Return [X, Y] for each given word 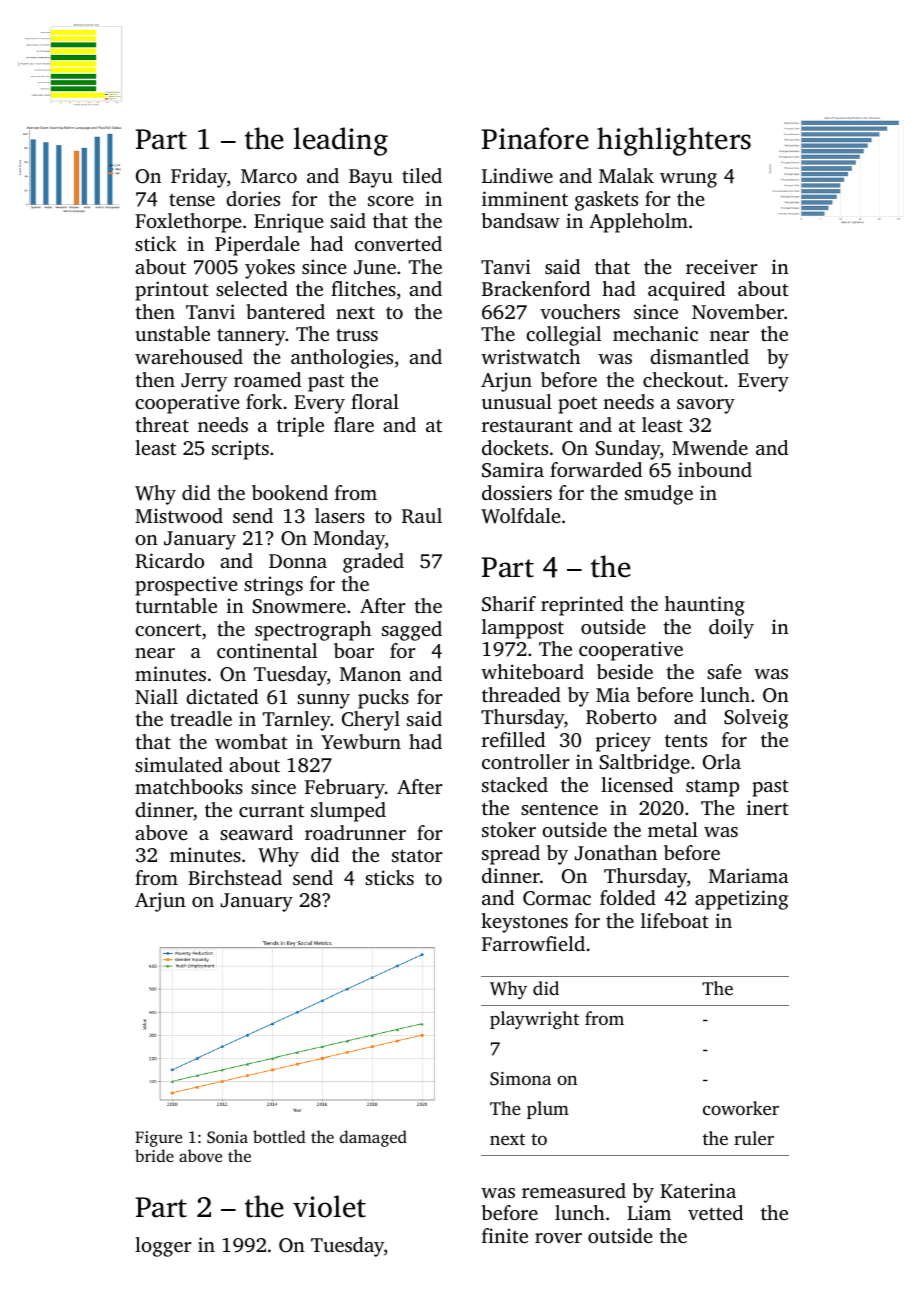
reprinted [582, 606]
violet [329, 1206]
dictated [222, 696]
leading [341, 141]
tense [192, 200]
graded [373, 563]
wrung [688, 180]
